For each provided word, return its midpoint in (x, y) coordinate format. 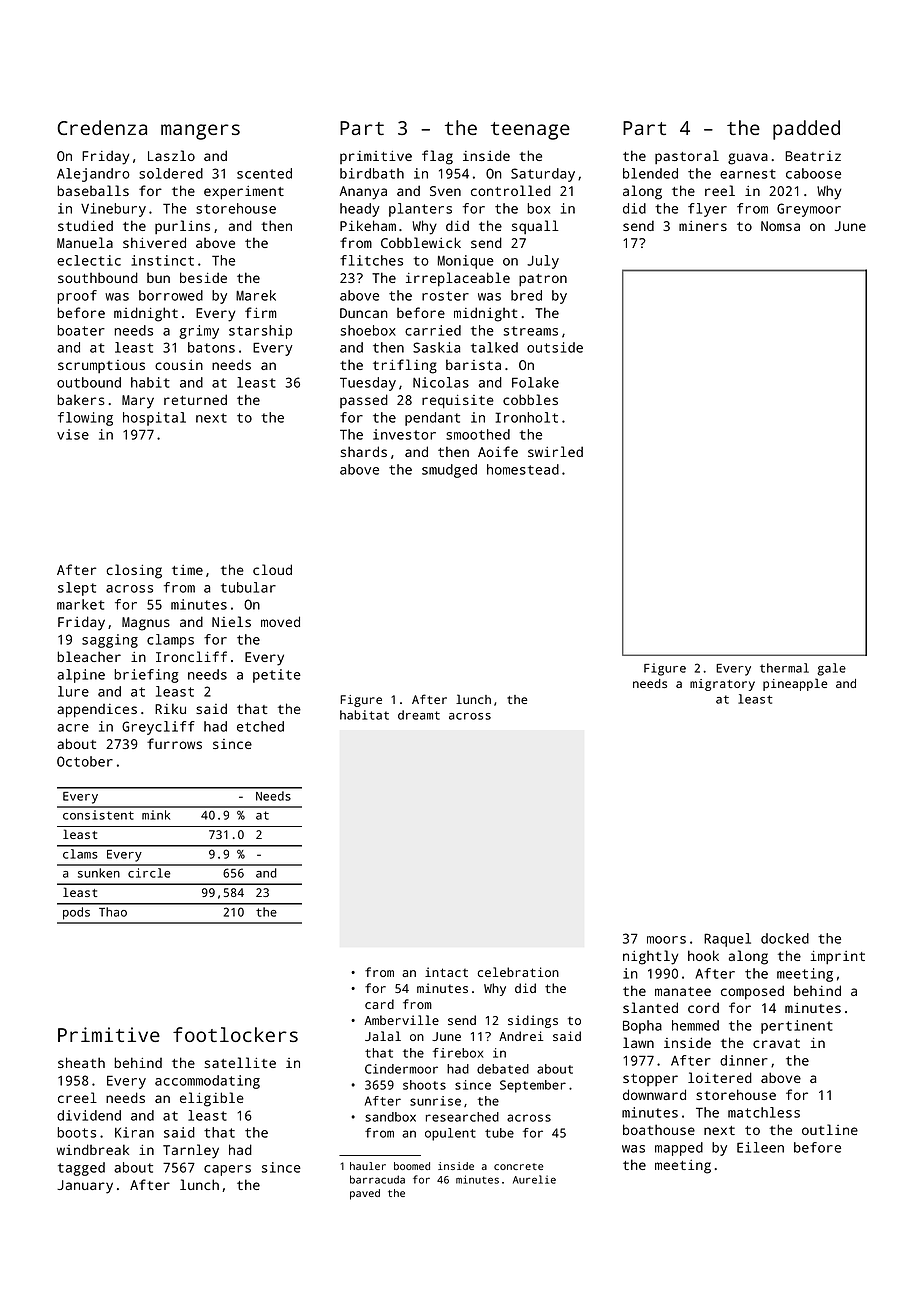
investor (404, 434)
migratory (722, 685)
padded (806, 130)
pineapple (795, 684)
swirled (555, 451)
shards (364, 451)
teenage (530, 131)
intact (446, 972)
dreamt (419, 715)
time (187, 570)
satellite (240, 1062)
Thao (113, 912)
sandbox (390, 1117)
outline (830, 1129)
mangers (200, 132)
